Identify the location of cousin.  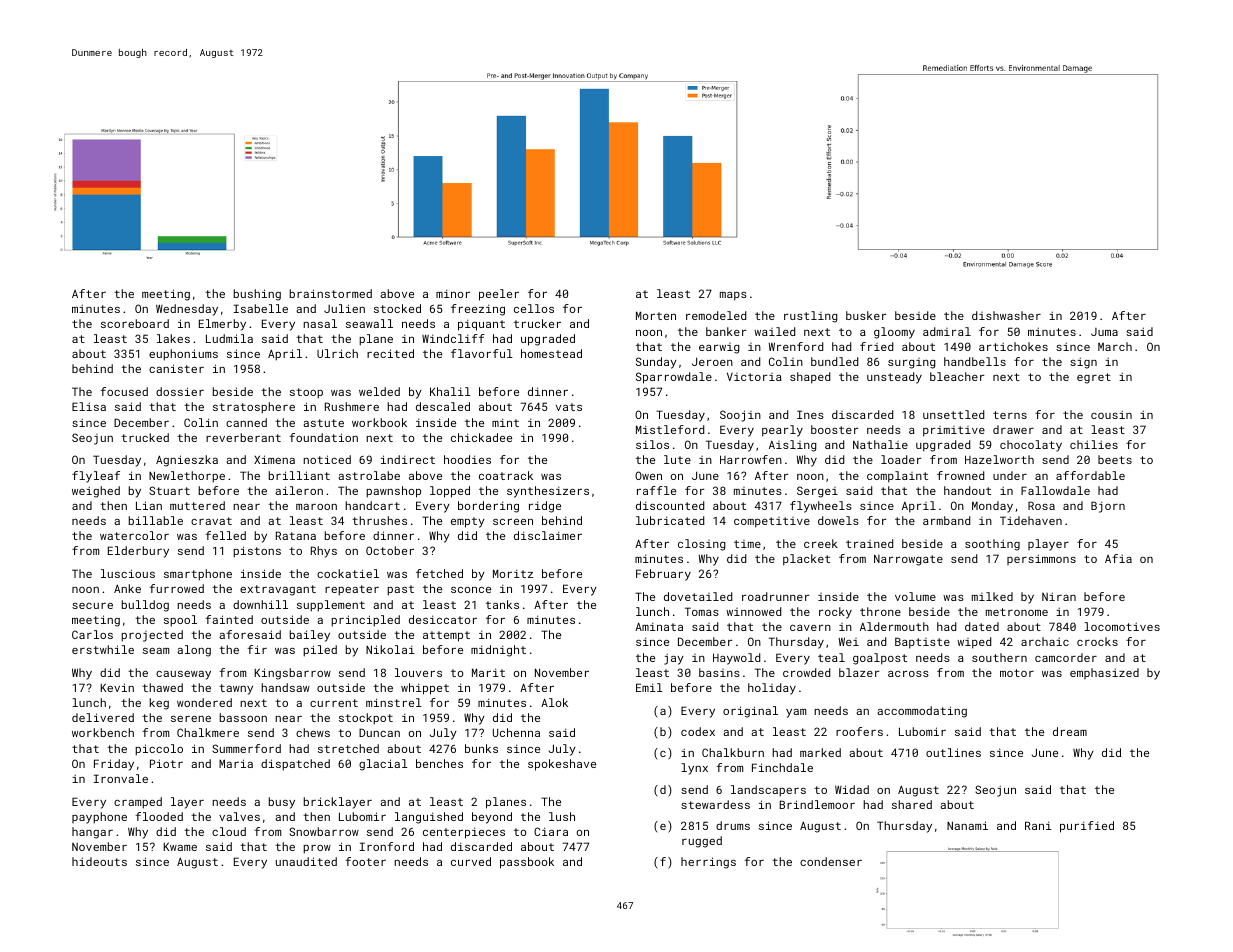
(1111, 414).
